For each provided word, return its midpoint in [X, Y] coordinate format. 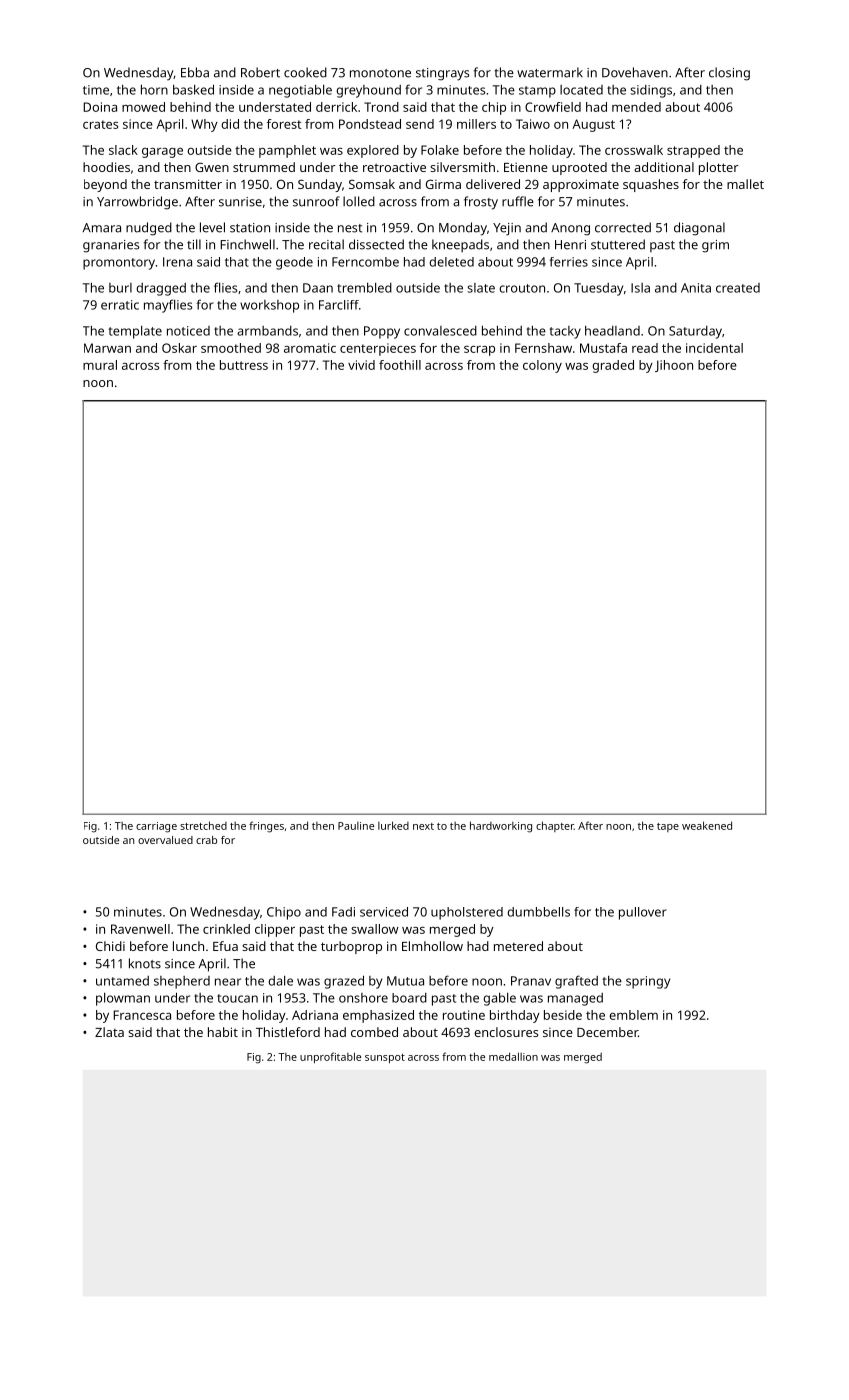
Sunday [320, 185]
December [607, 1032]
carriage [156, 827]
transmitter [188, 184]
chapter [555, 826]
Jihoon [674, 366]
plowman [123, 999]
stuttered [618, 244]
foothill [400, 365]
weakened [707, 825]
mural [100, 365]
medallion [513, 1056]
